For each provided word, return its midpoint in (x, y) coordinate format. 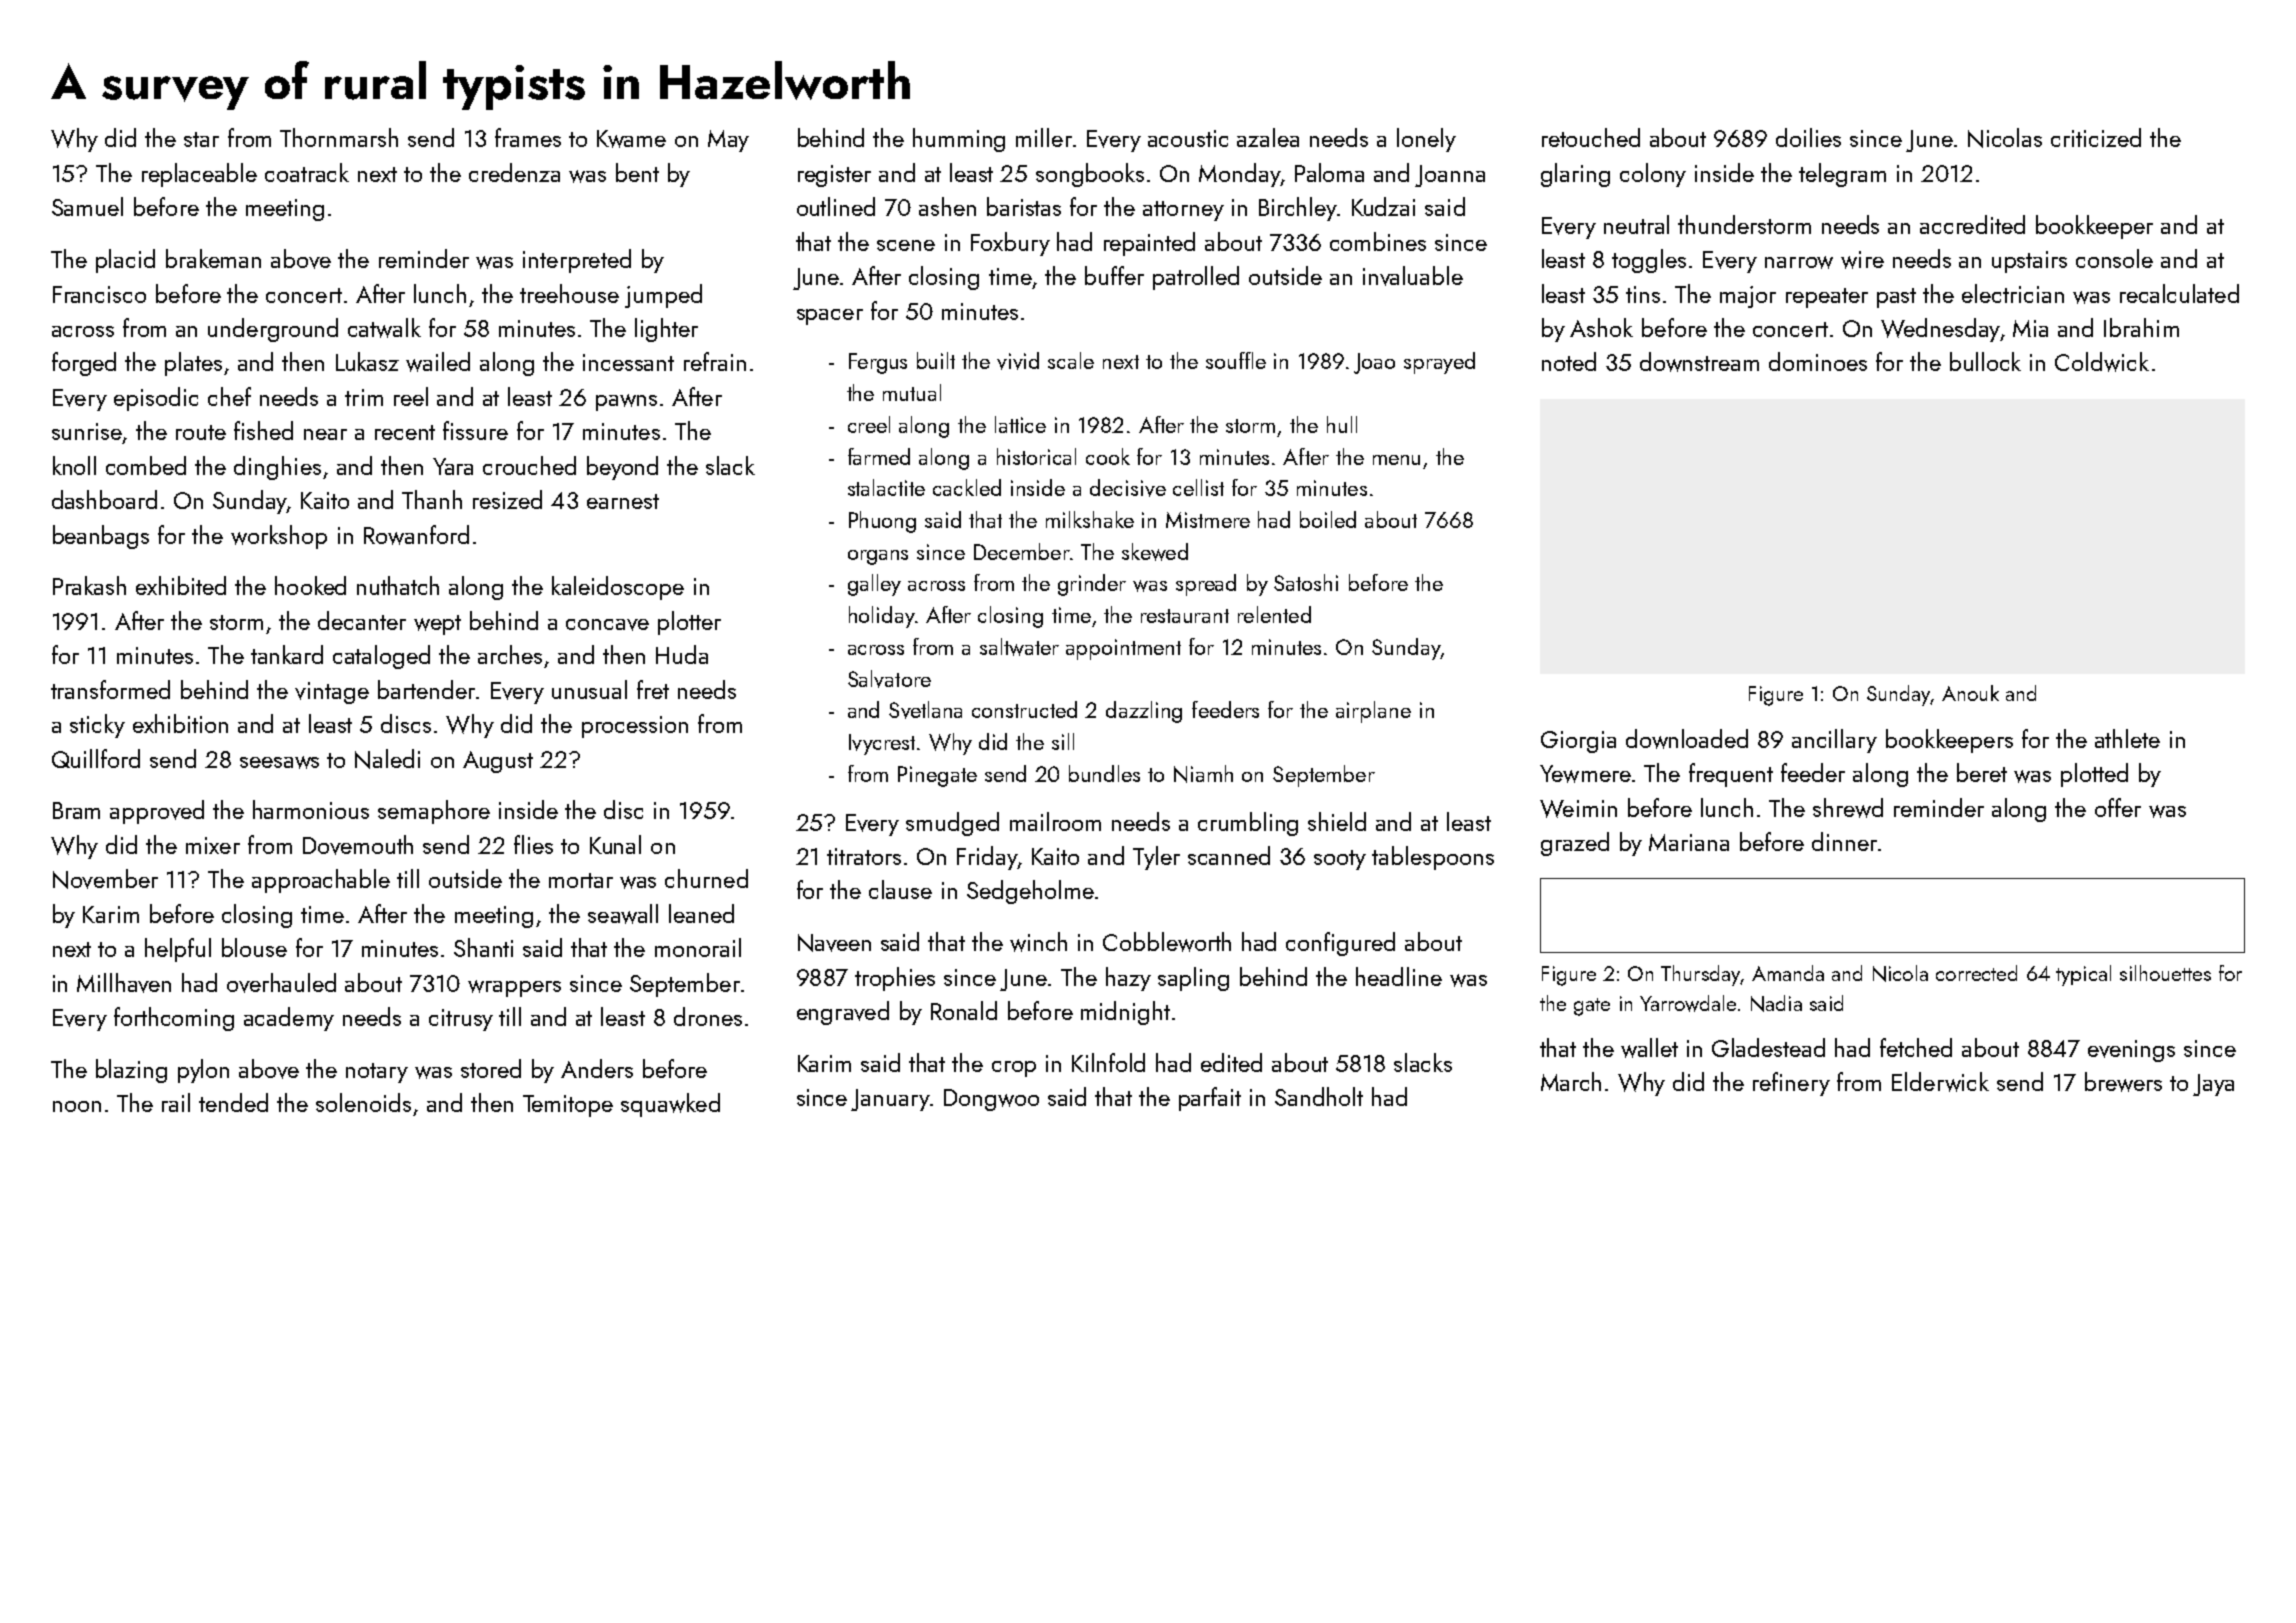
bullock (1985, 361)
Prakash (89, 585)
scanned (1229, 855)
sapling (1193, 979)
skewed (1155, 552)
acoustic (1188, 138)
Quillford (96, 758)
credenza (514, 172)
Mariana (1689, 842)
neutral (1636, 224)
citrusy (461, 1020)
